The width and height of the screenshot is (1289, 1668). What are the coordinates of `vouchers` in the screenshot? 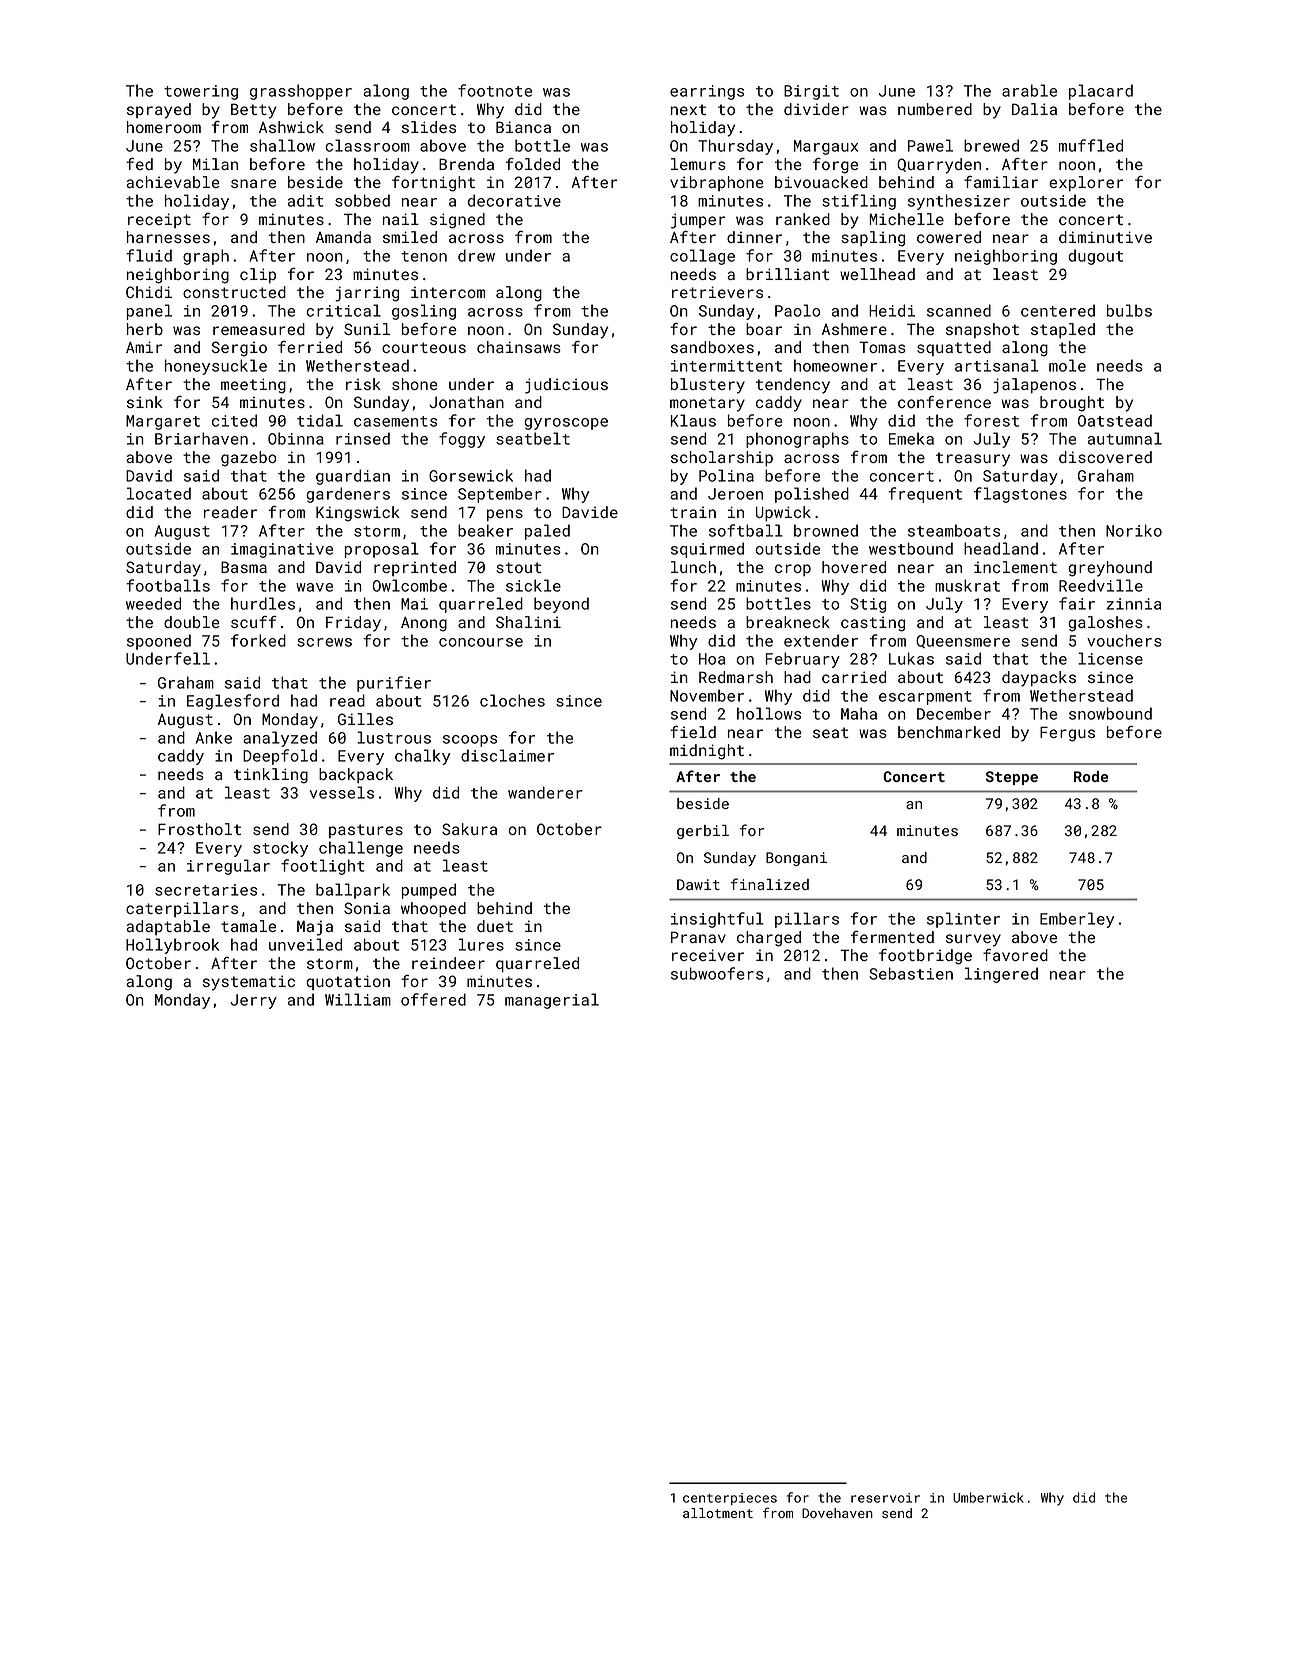 It's located at (1124, 640).
